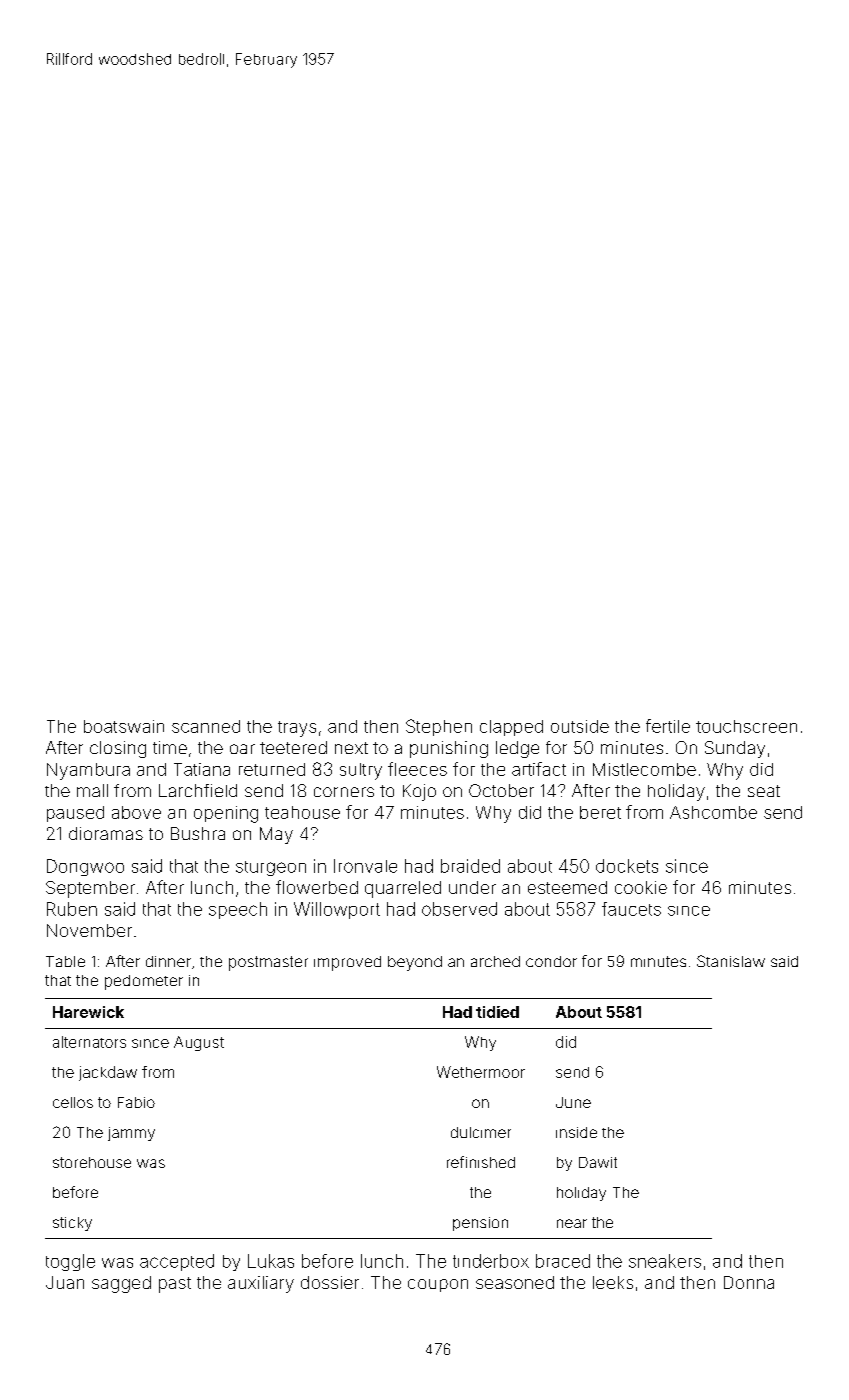 Image resolution: width=849 pixels, height=1400 pixels. I want to click on Kojo, so click(419, 792).
